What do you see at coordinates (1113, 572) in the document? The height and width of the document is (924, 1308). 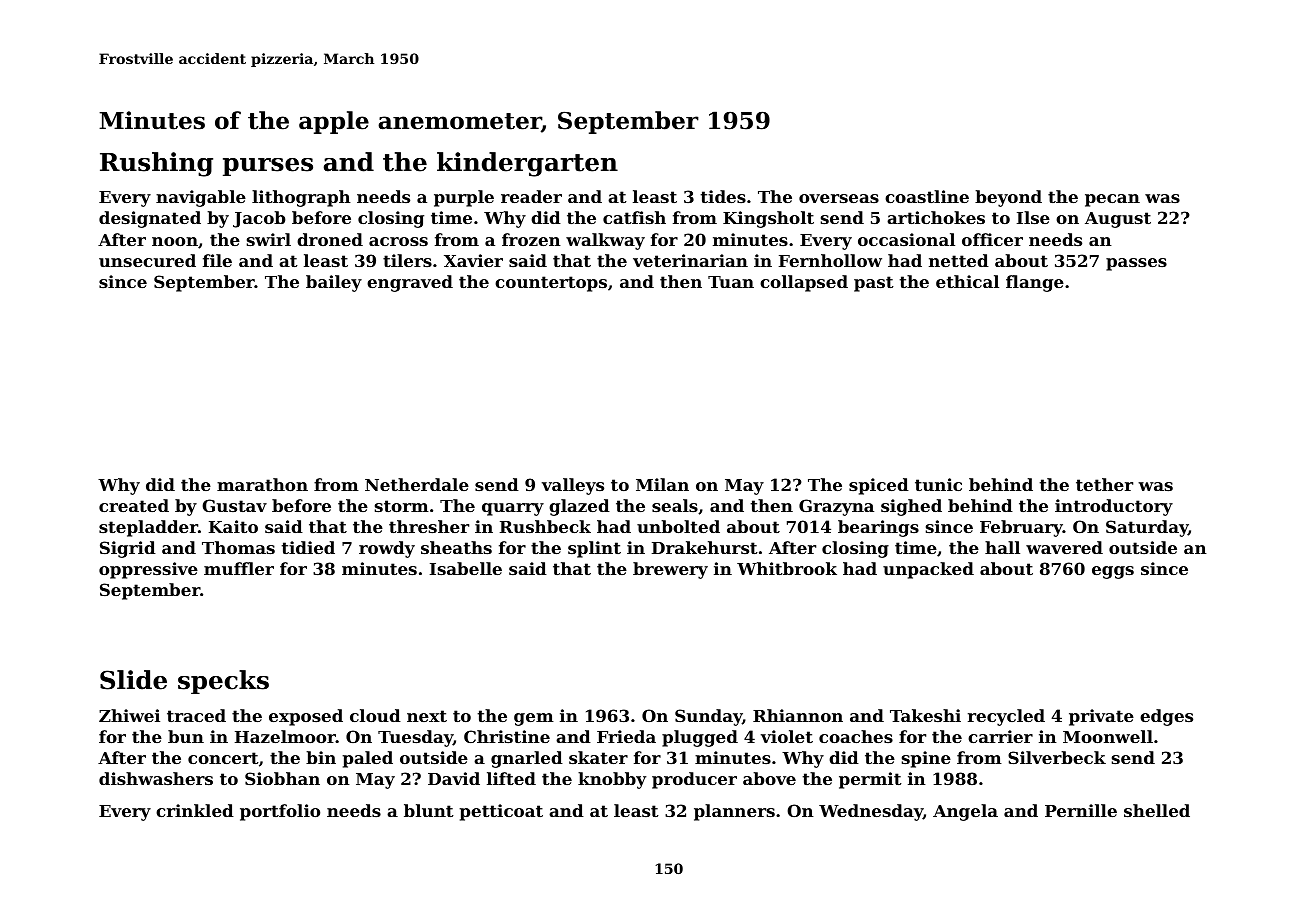 I see `eggs` at bounding box center [1113, 572].
